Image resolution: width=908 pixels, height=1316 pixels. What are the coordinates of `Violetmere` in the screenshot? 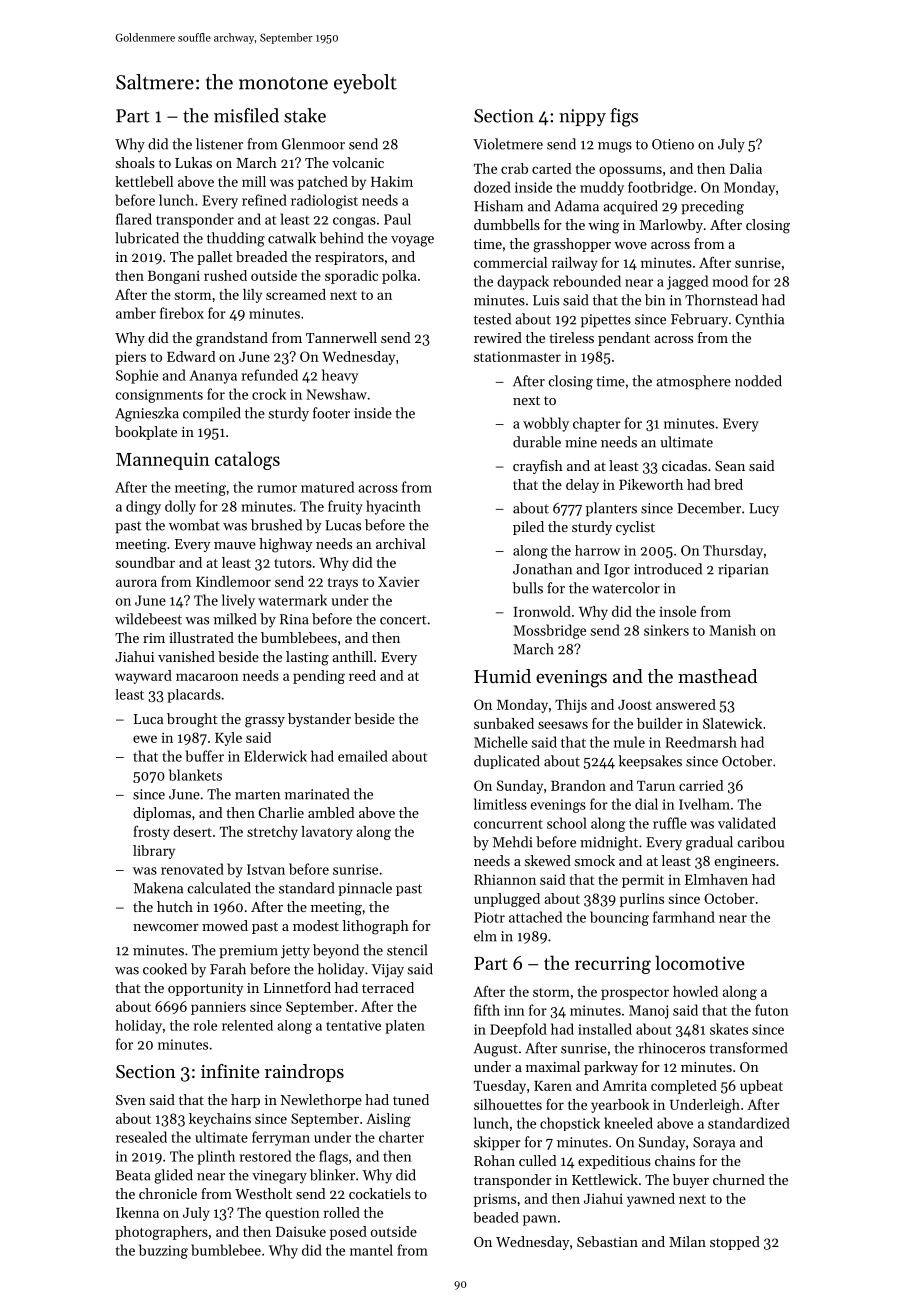 It's located at (508, 144).
